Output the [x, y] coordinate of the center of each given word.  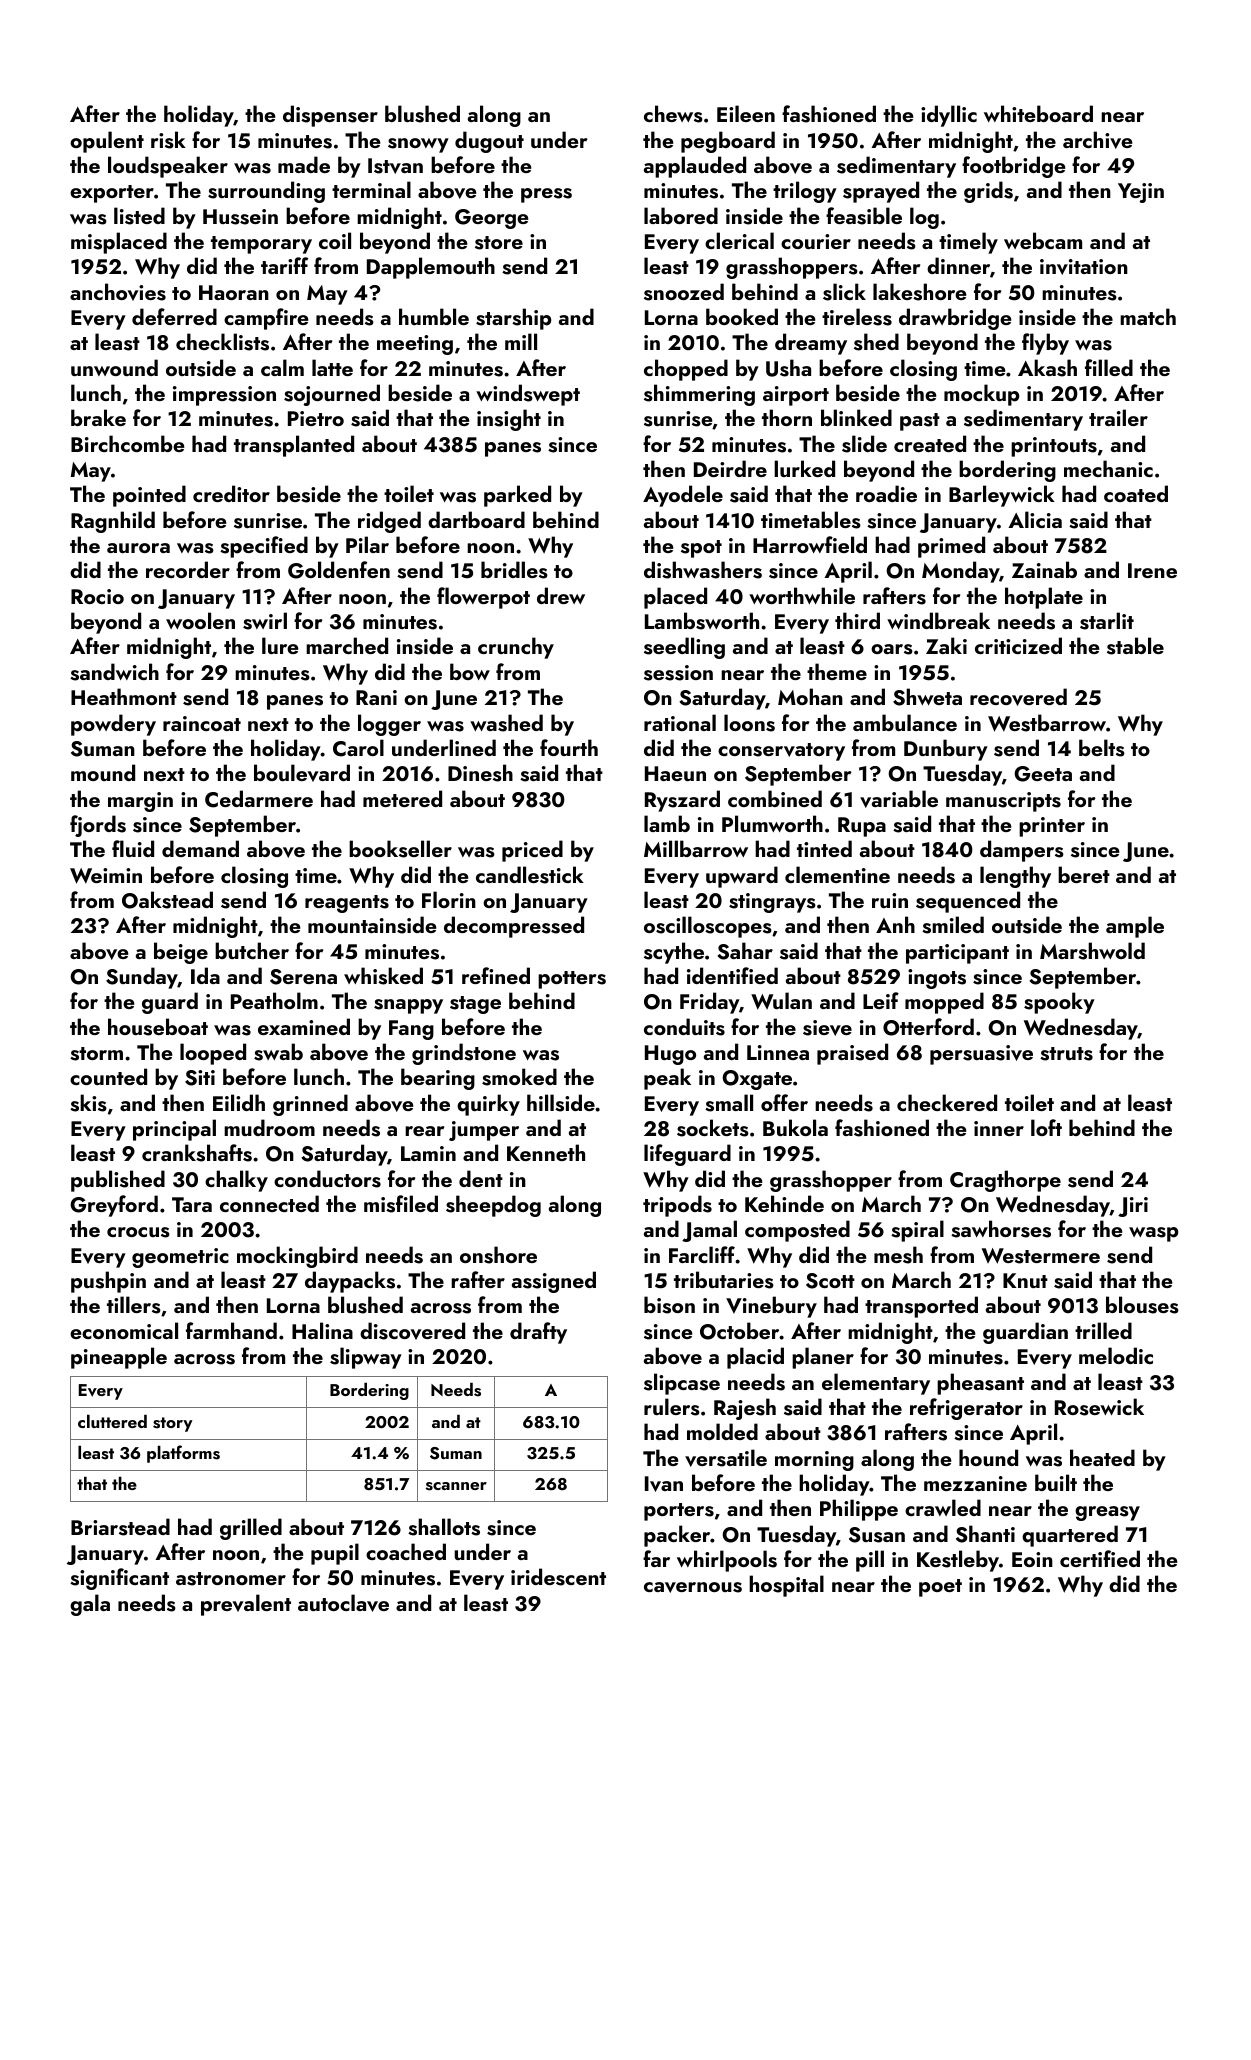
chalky [236, 1181]
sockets [713, 1128]
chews [673, 114]
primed [951, 547]
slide [864, 444]
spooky [1059, 1003]
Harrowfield [810, 544]
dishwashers [703, 570]
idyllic [949, 116]
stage [475, 1005]
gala [90, 1605]
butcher [252, 950]
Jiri [1133, 1207]
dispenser [330, 116]
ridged [389, 522]
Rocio [97, 596]
